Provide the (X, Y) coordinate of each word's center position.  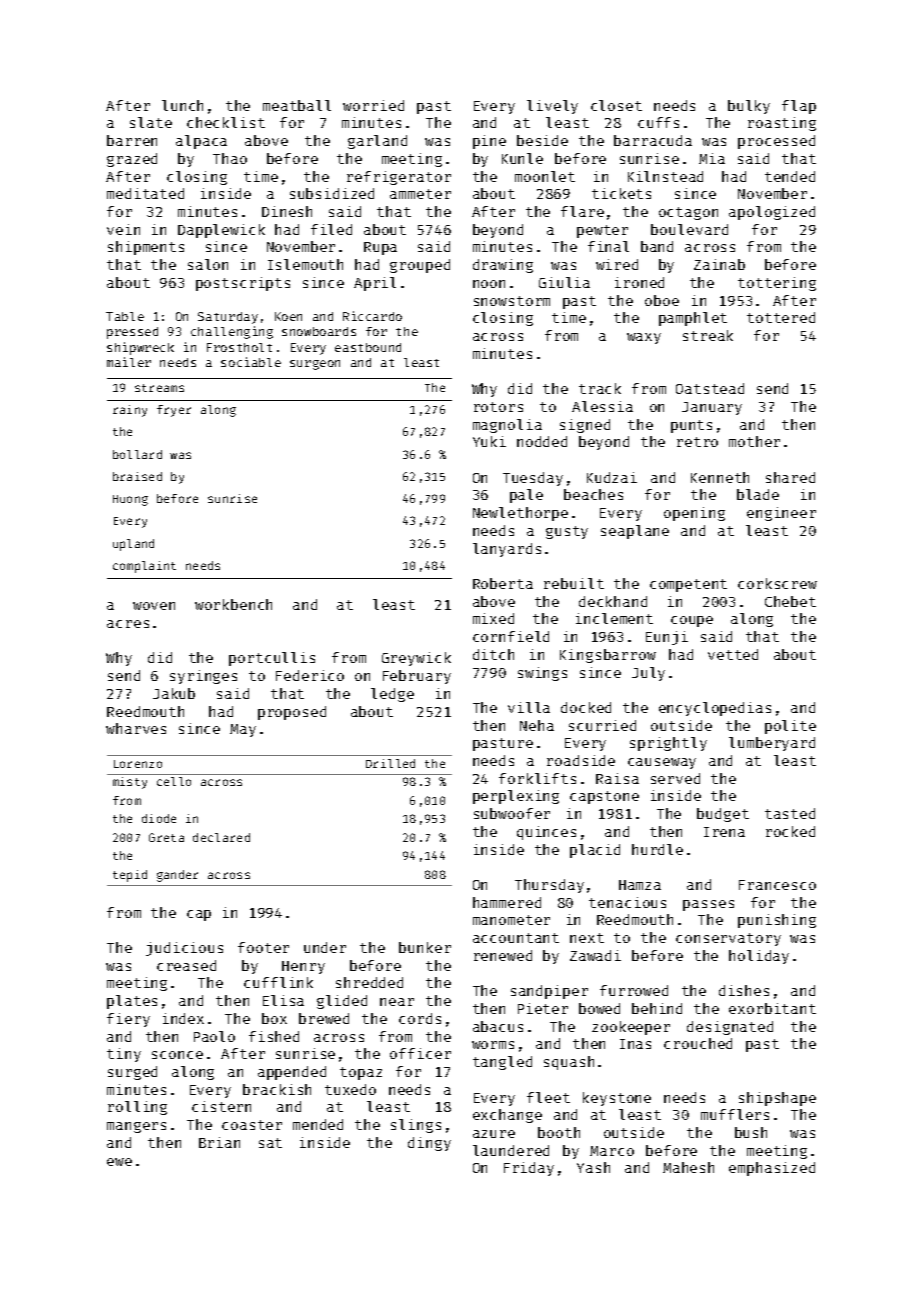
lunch (182, 105)
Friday (529, 1169)
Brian (219, 1142)
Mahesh (688, 1167)
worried (373, 105)
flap (799, 107)
